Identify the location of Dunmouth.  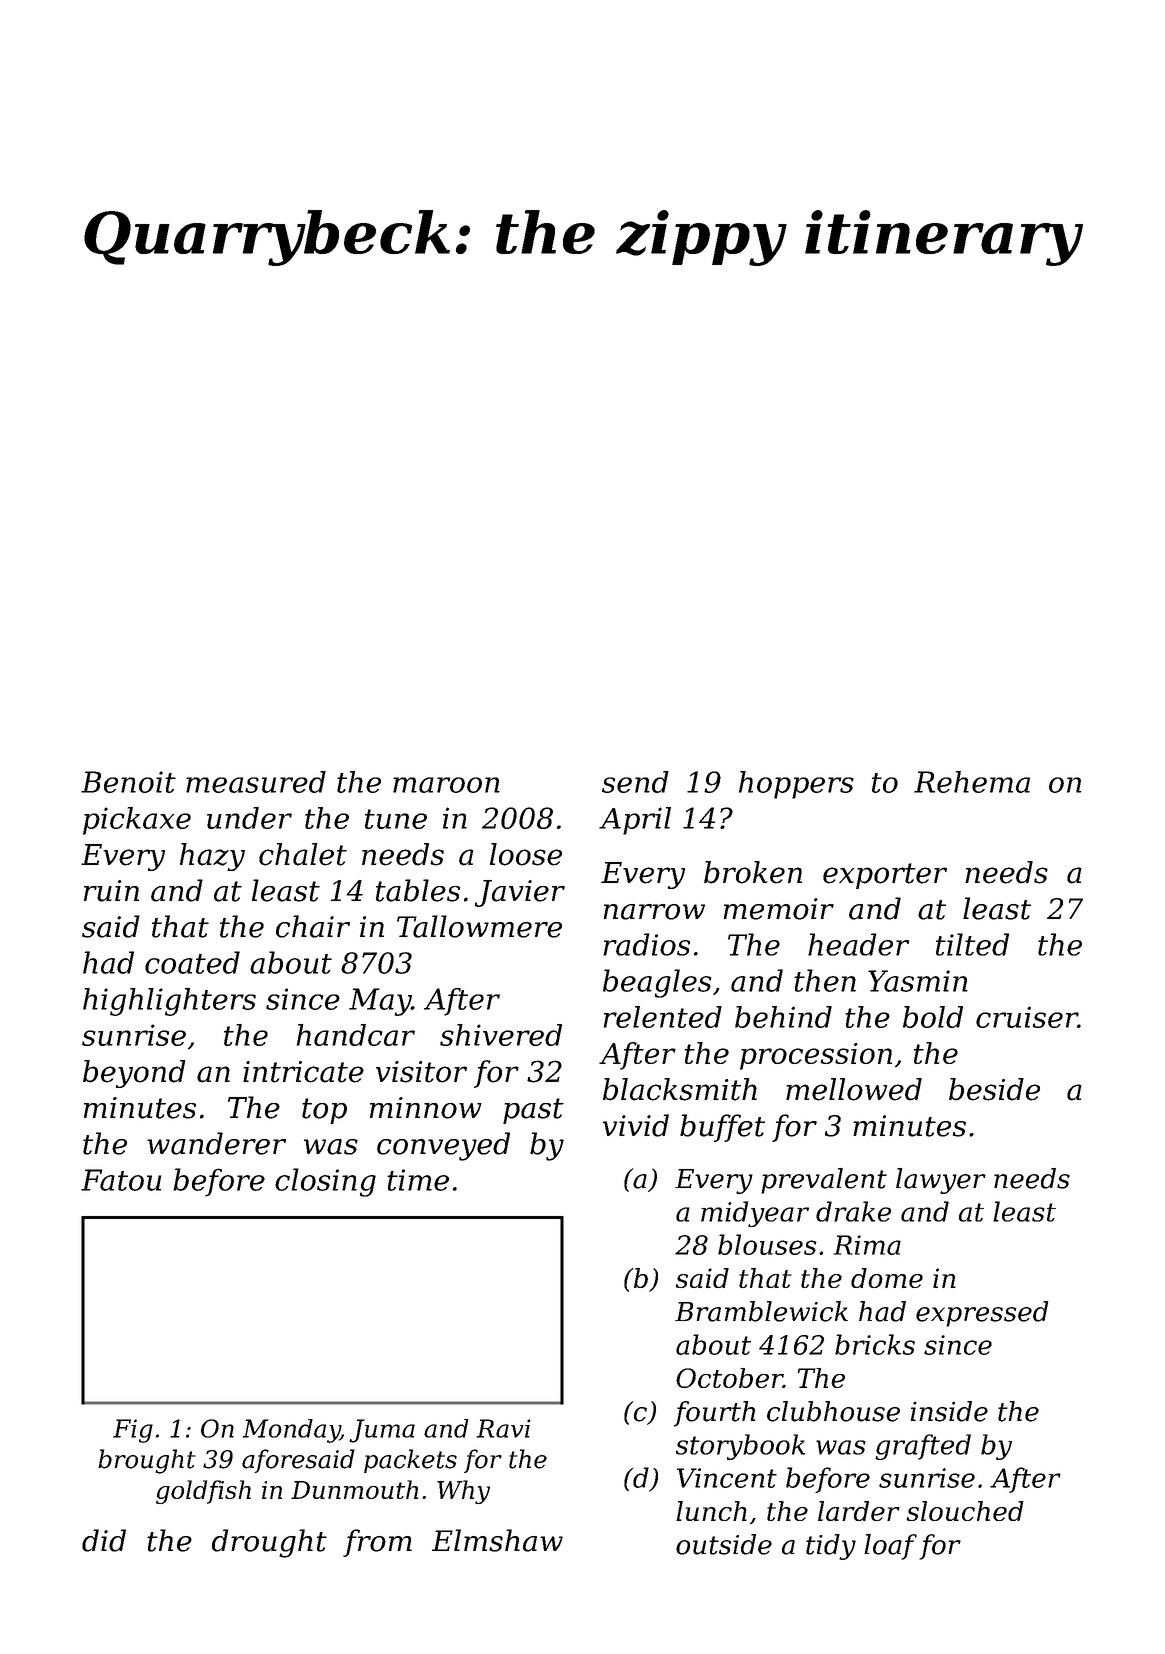
(354, 1489).
